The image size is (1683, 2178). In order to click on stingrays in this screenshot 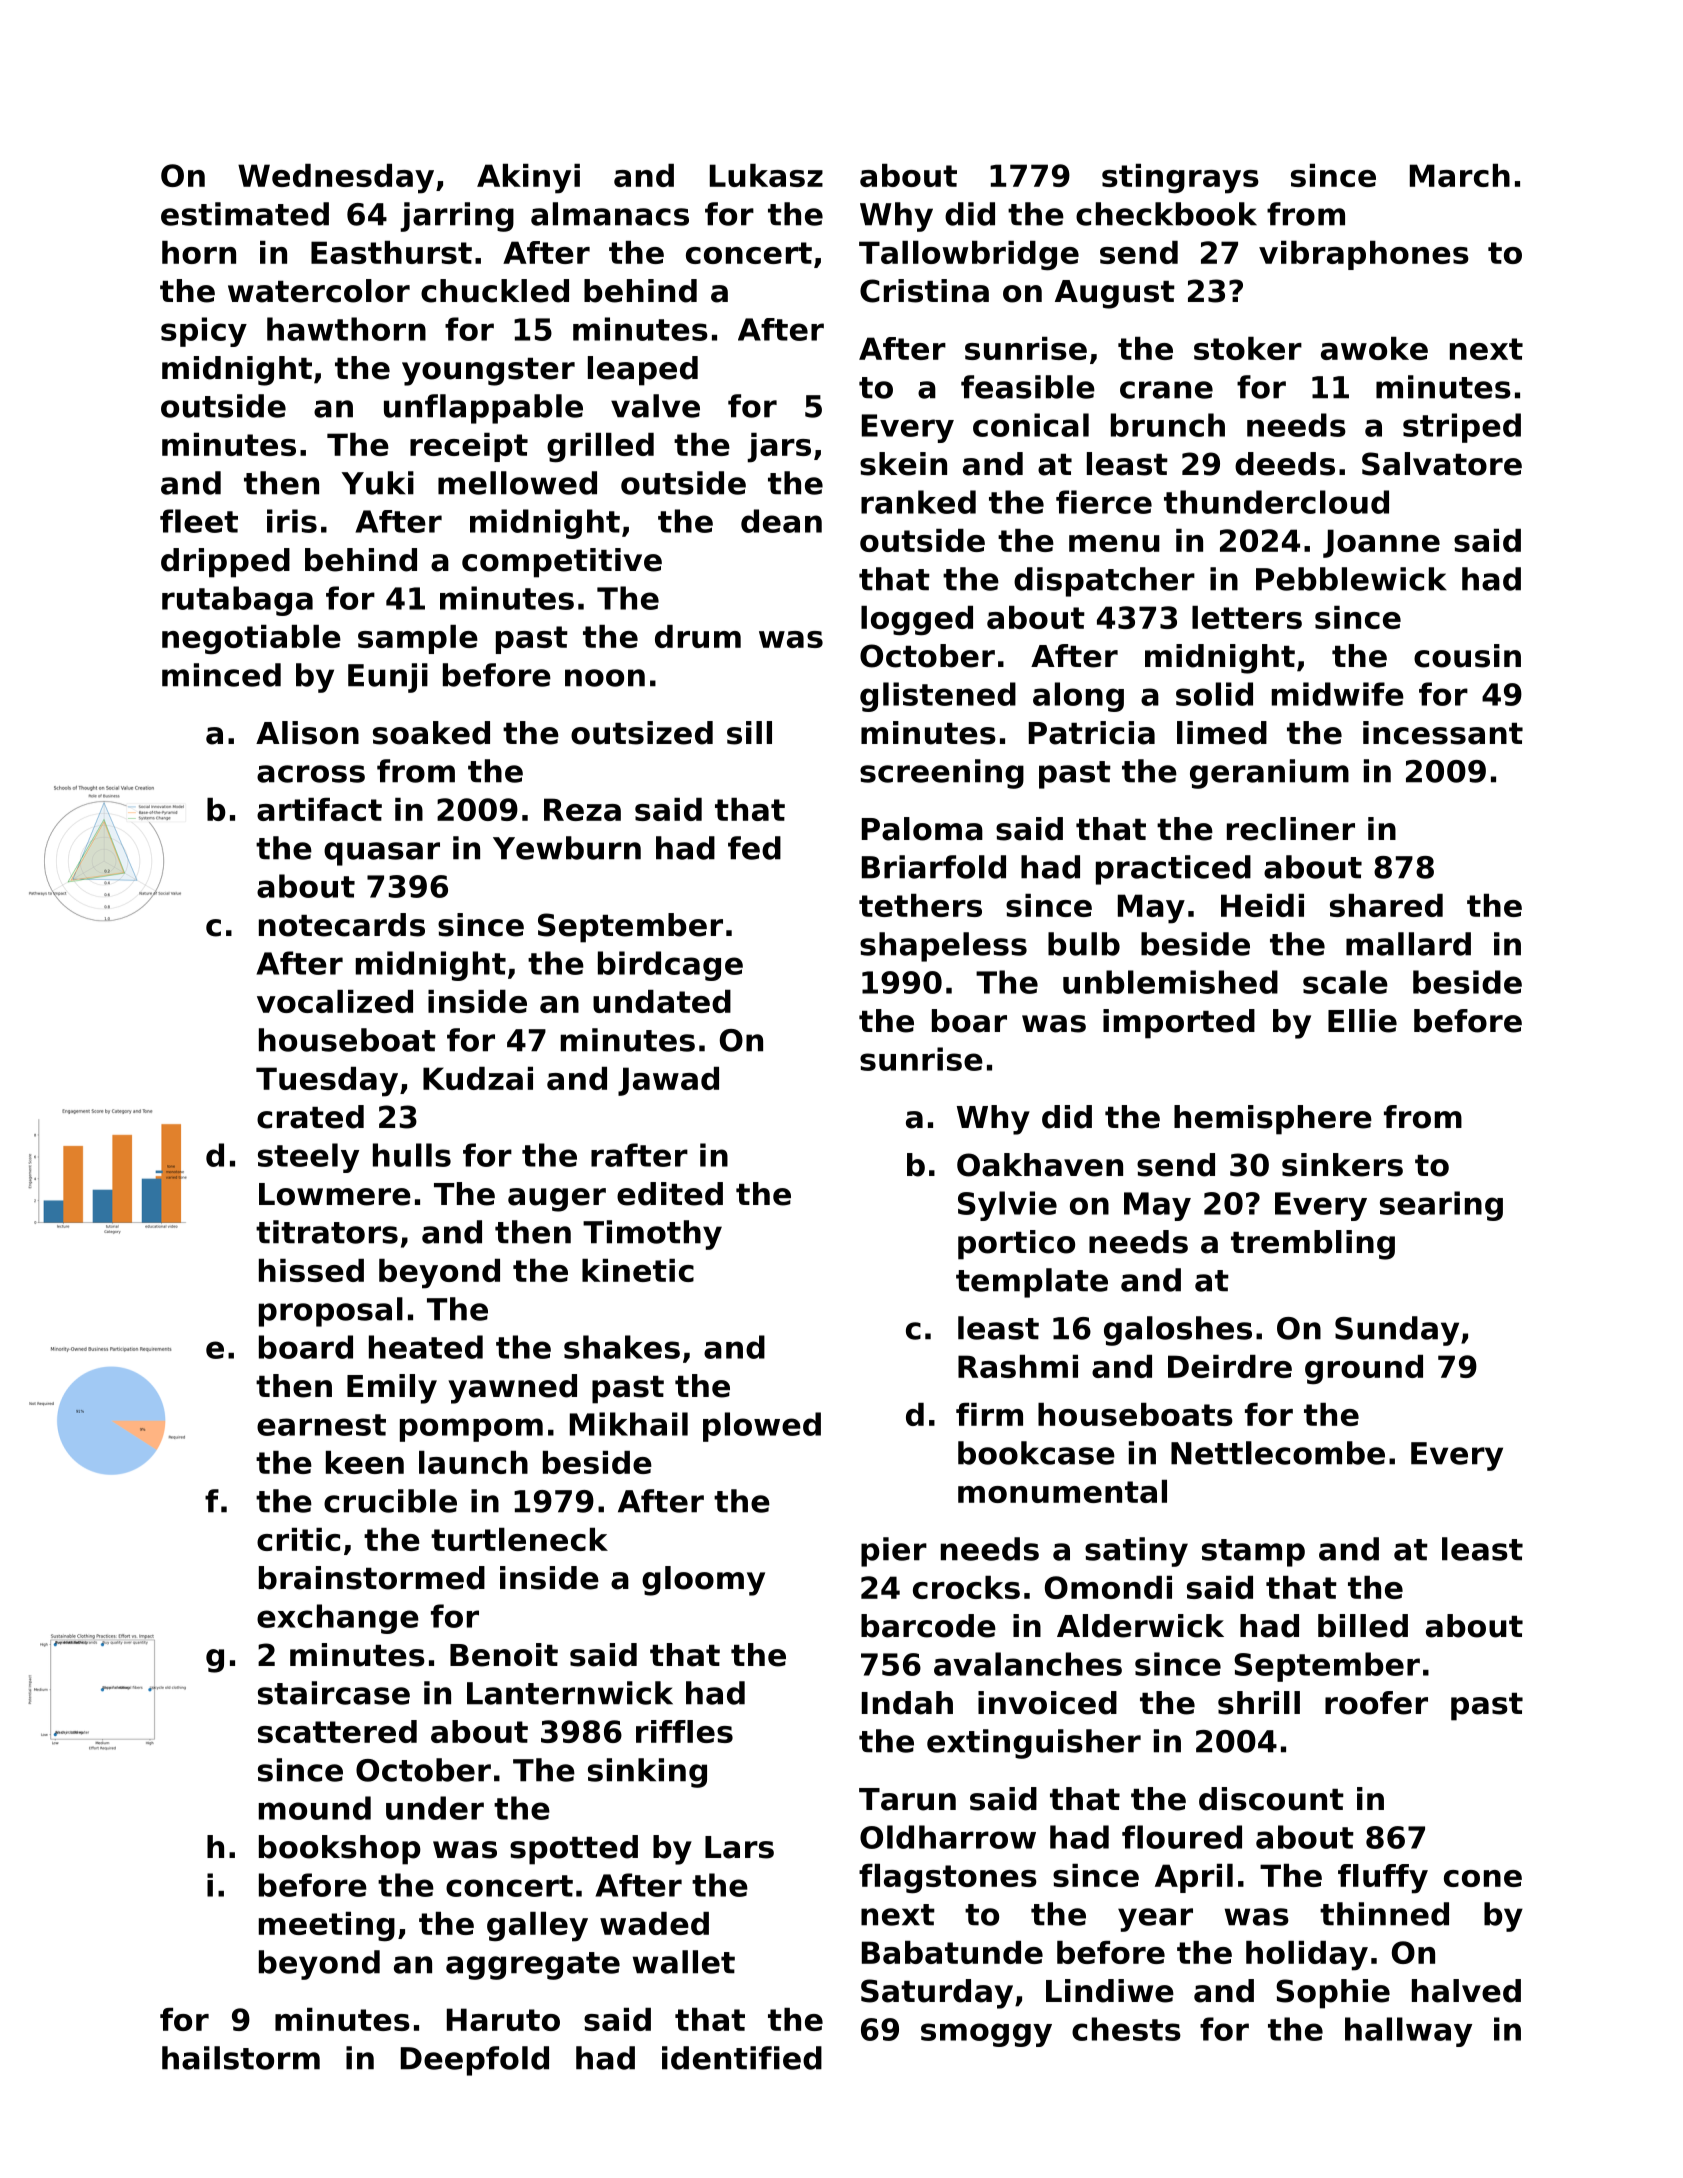, I will do `click(1180, 179)`.
